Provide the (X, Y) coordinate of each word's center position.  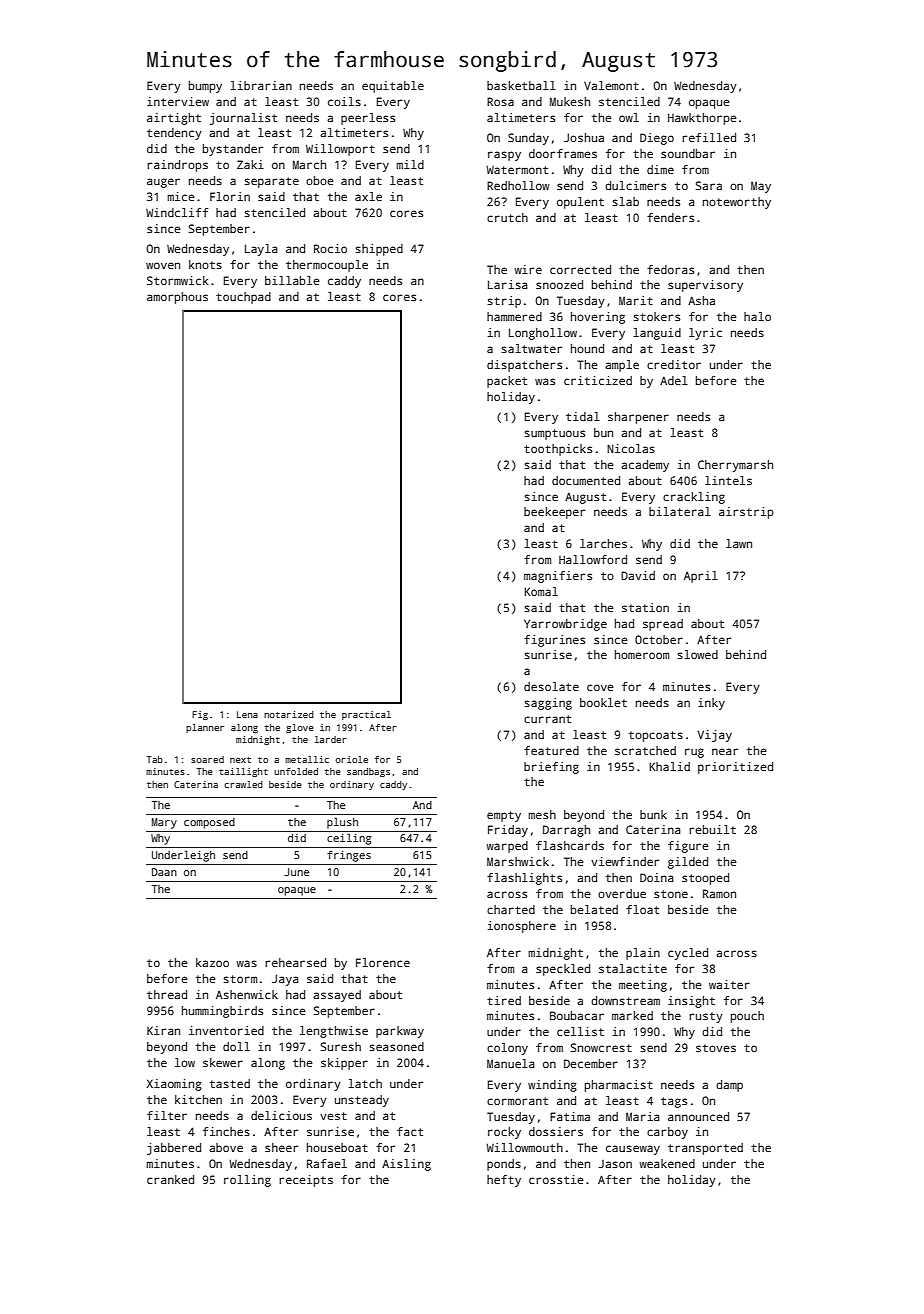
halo (757, 316)
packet (507, 382)
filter (167, 1115)
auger (163, 183)
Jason (615, 1164)
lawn (739, 543)
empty (504, 816)
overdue (622, 893)
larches (603, 543)
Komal (541, 591)
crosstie (556, 1179)
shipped (379, 250)
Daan (164, 872)
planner (205, 728)
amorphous (177, 298)
